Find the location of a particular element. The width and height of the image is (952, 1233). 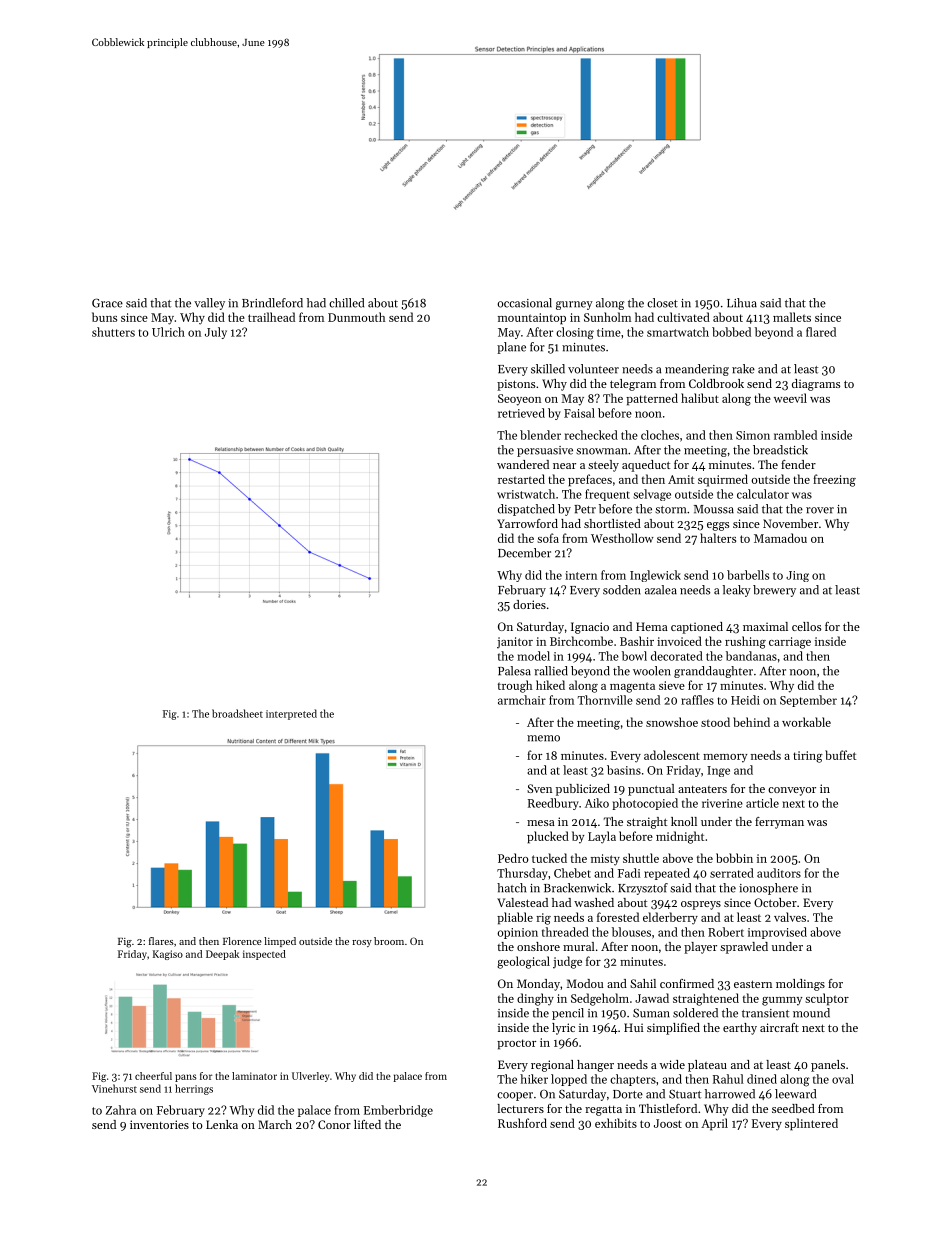

broadsheet is located at coordinates (237, 713).
